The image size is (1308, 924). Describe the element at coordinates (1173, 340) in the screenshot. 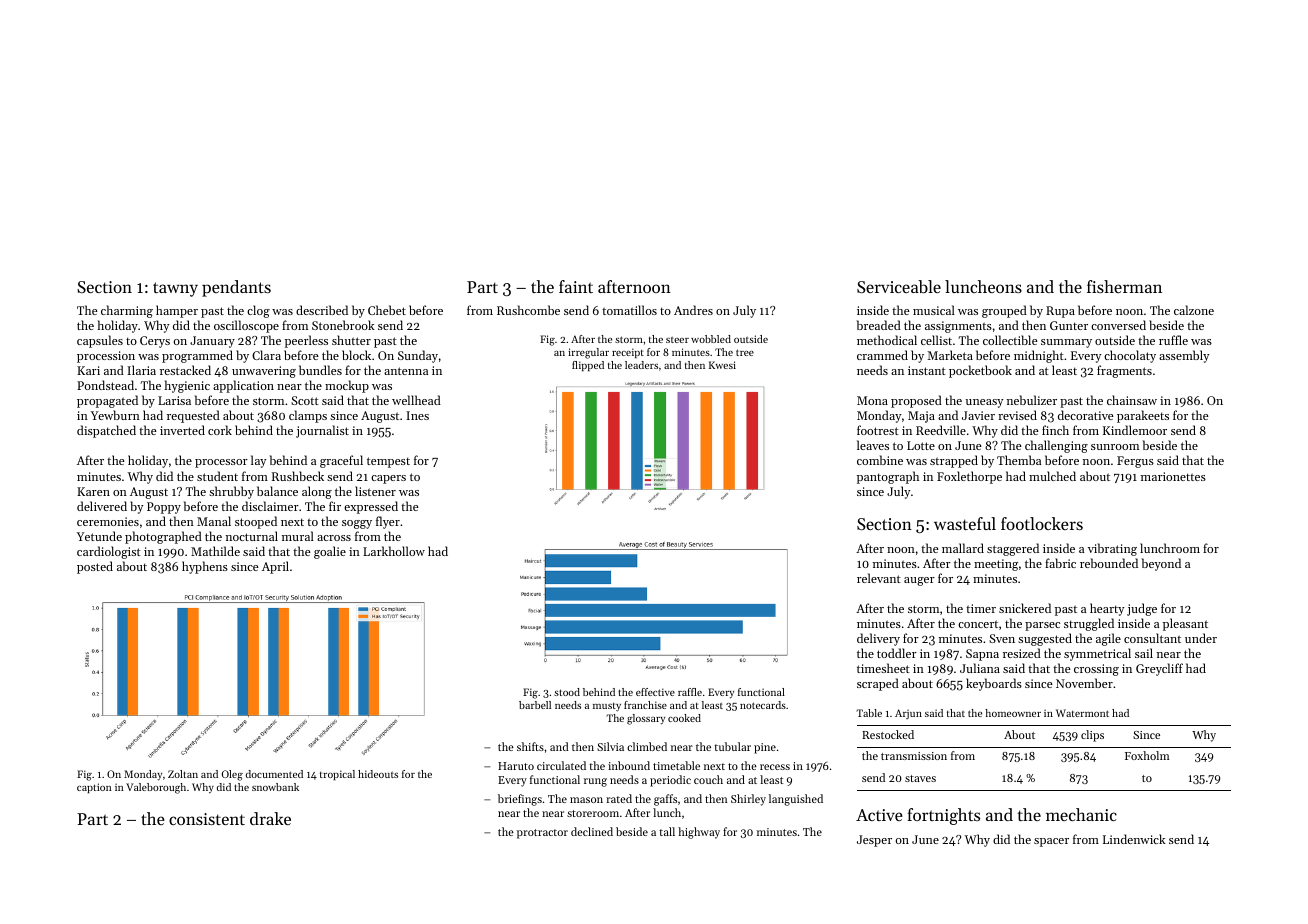

I see `ruffle` at that location.
